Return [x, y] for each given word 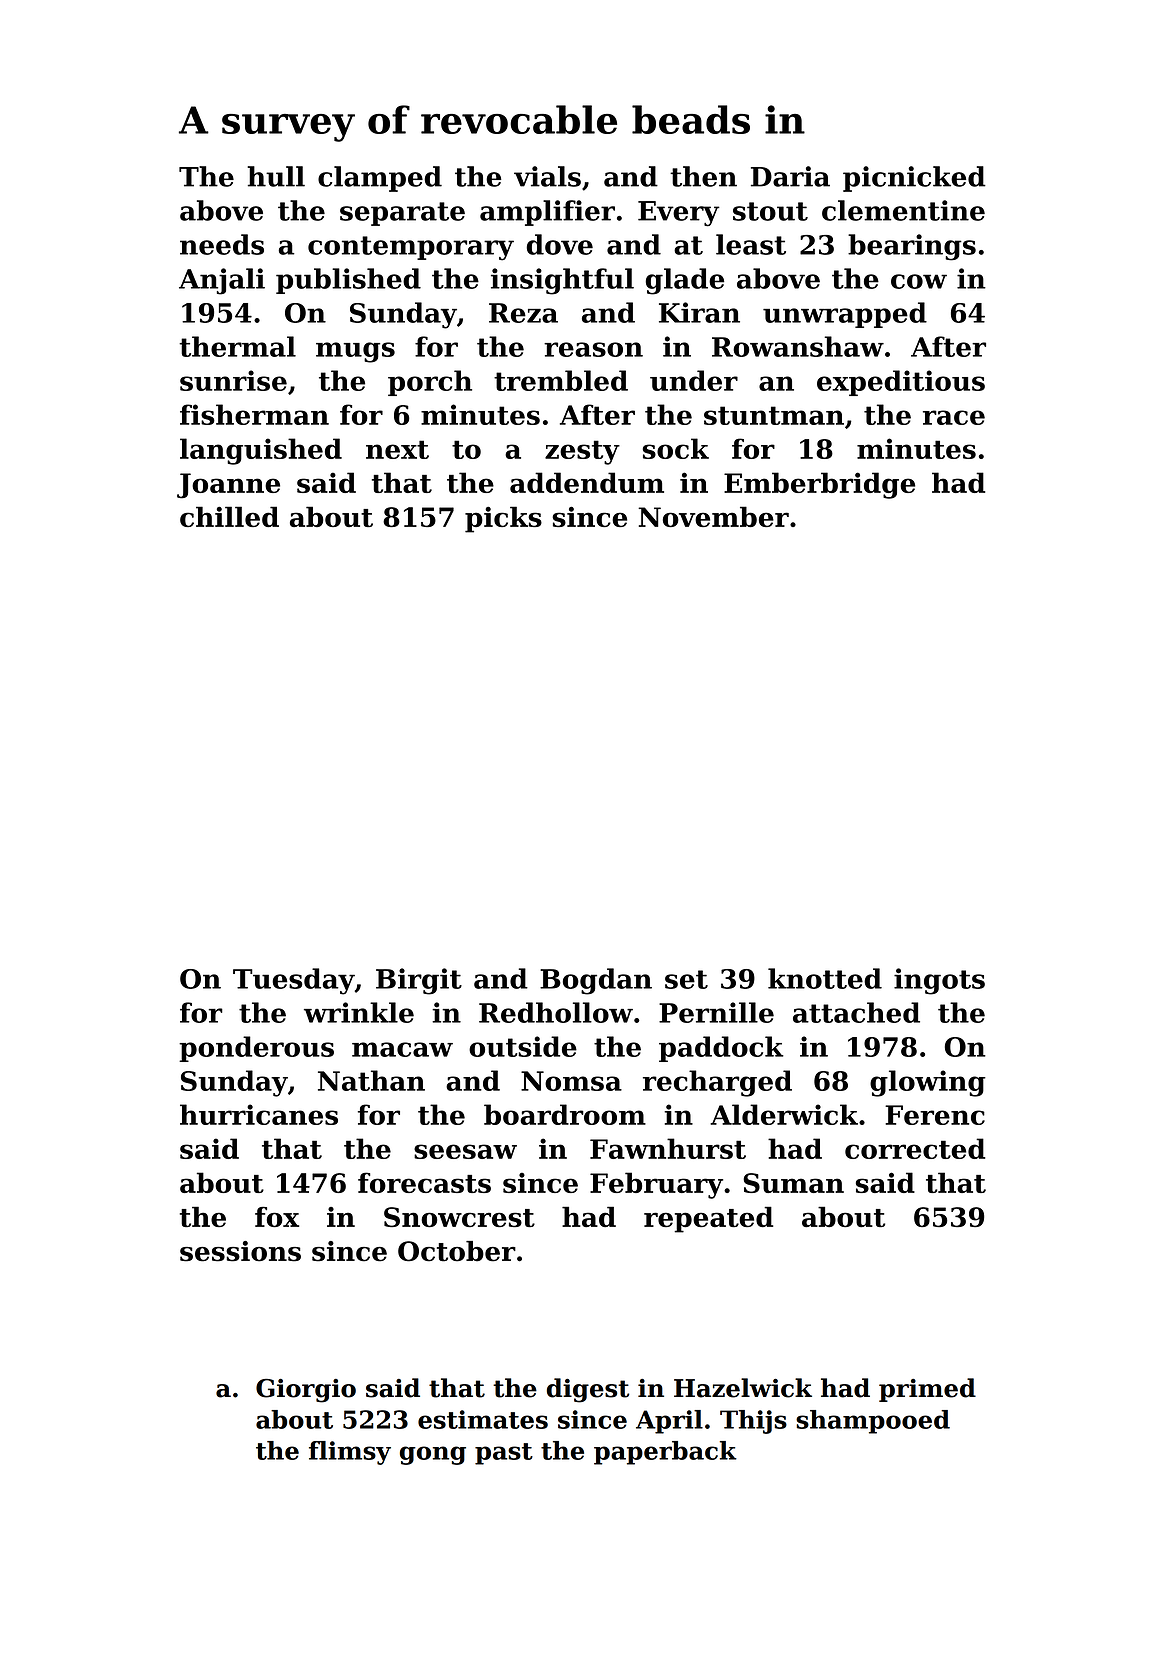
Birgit [419, 981]
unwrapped [845, 315]
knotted [825, 978]
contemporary [411, 248]
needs [222, 244]
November [713, 516]
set [686, 979]
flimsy [350, 1453]
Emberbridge [819, 485]
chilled [229, 516]
